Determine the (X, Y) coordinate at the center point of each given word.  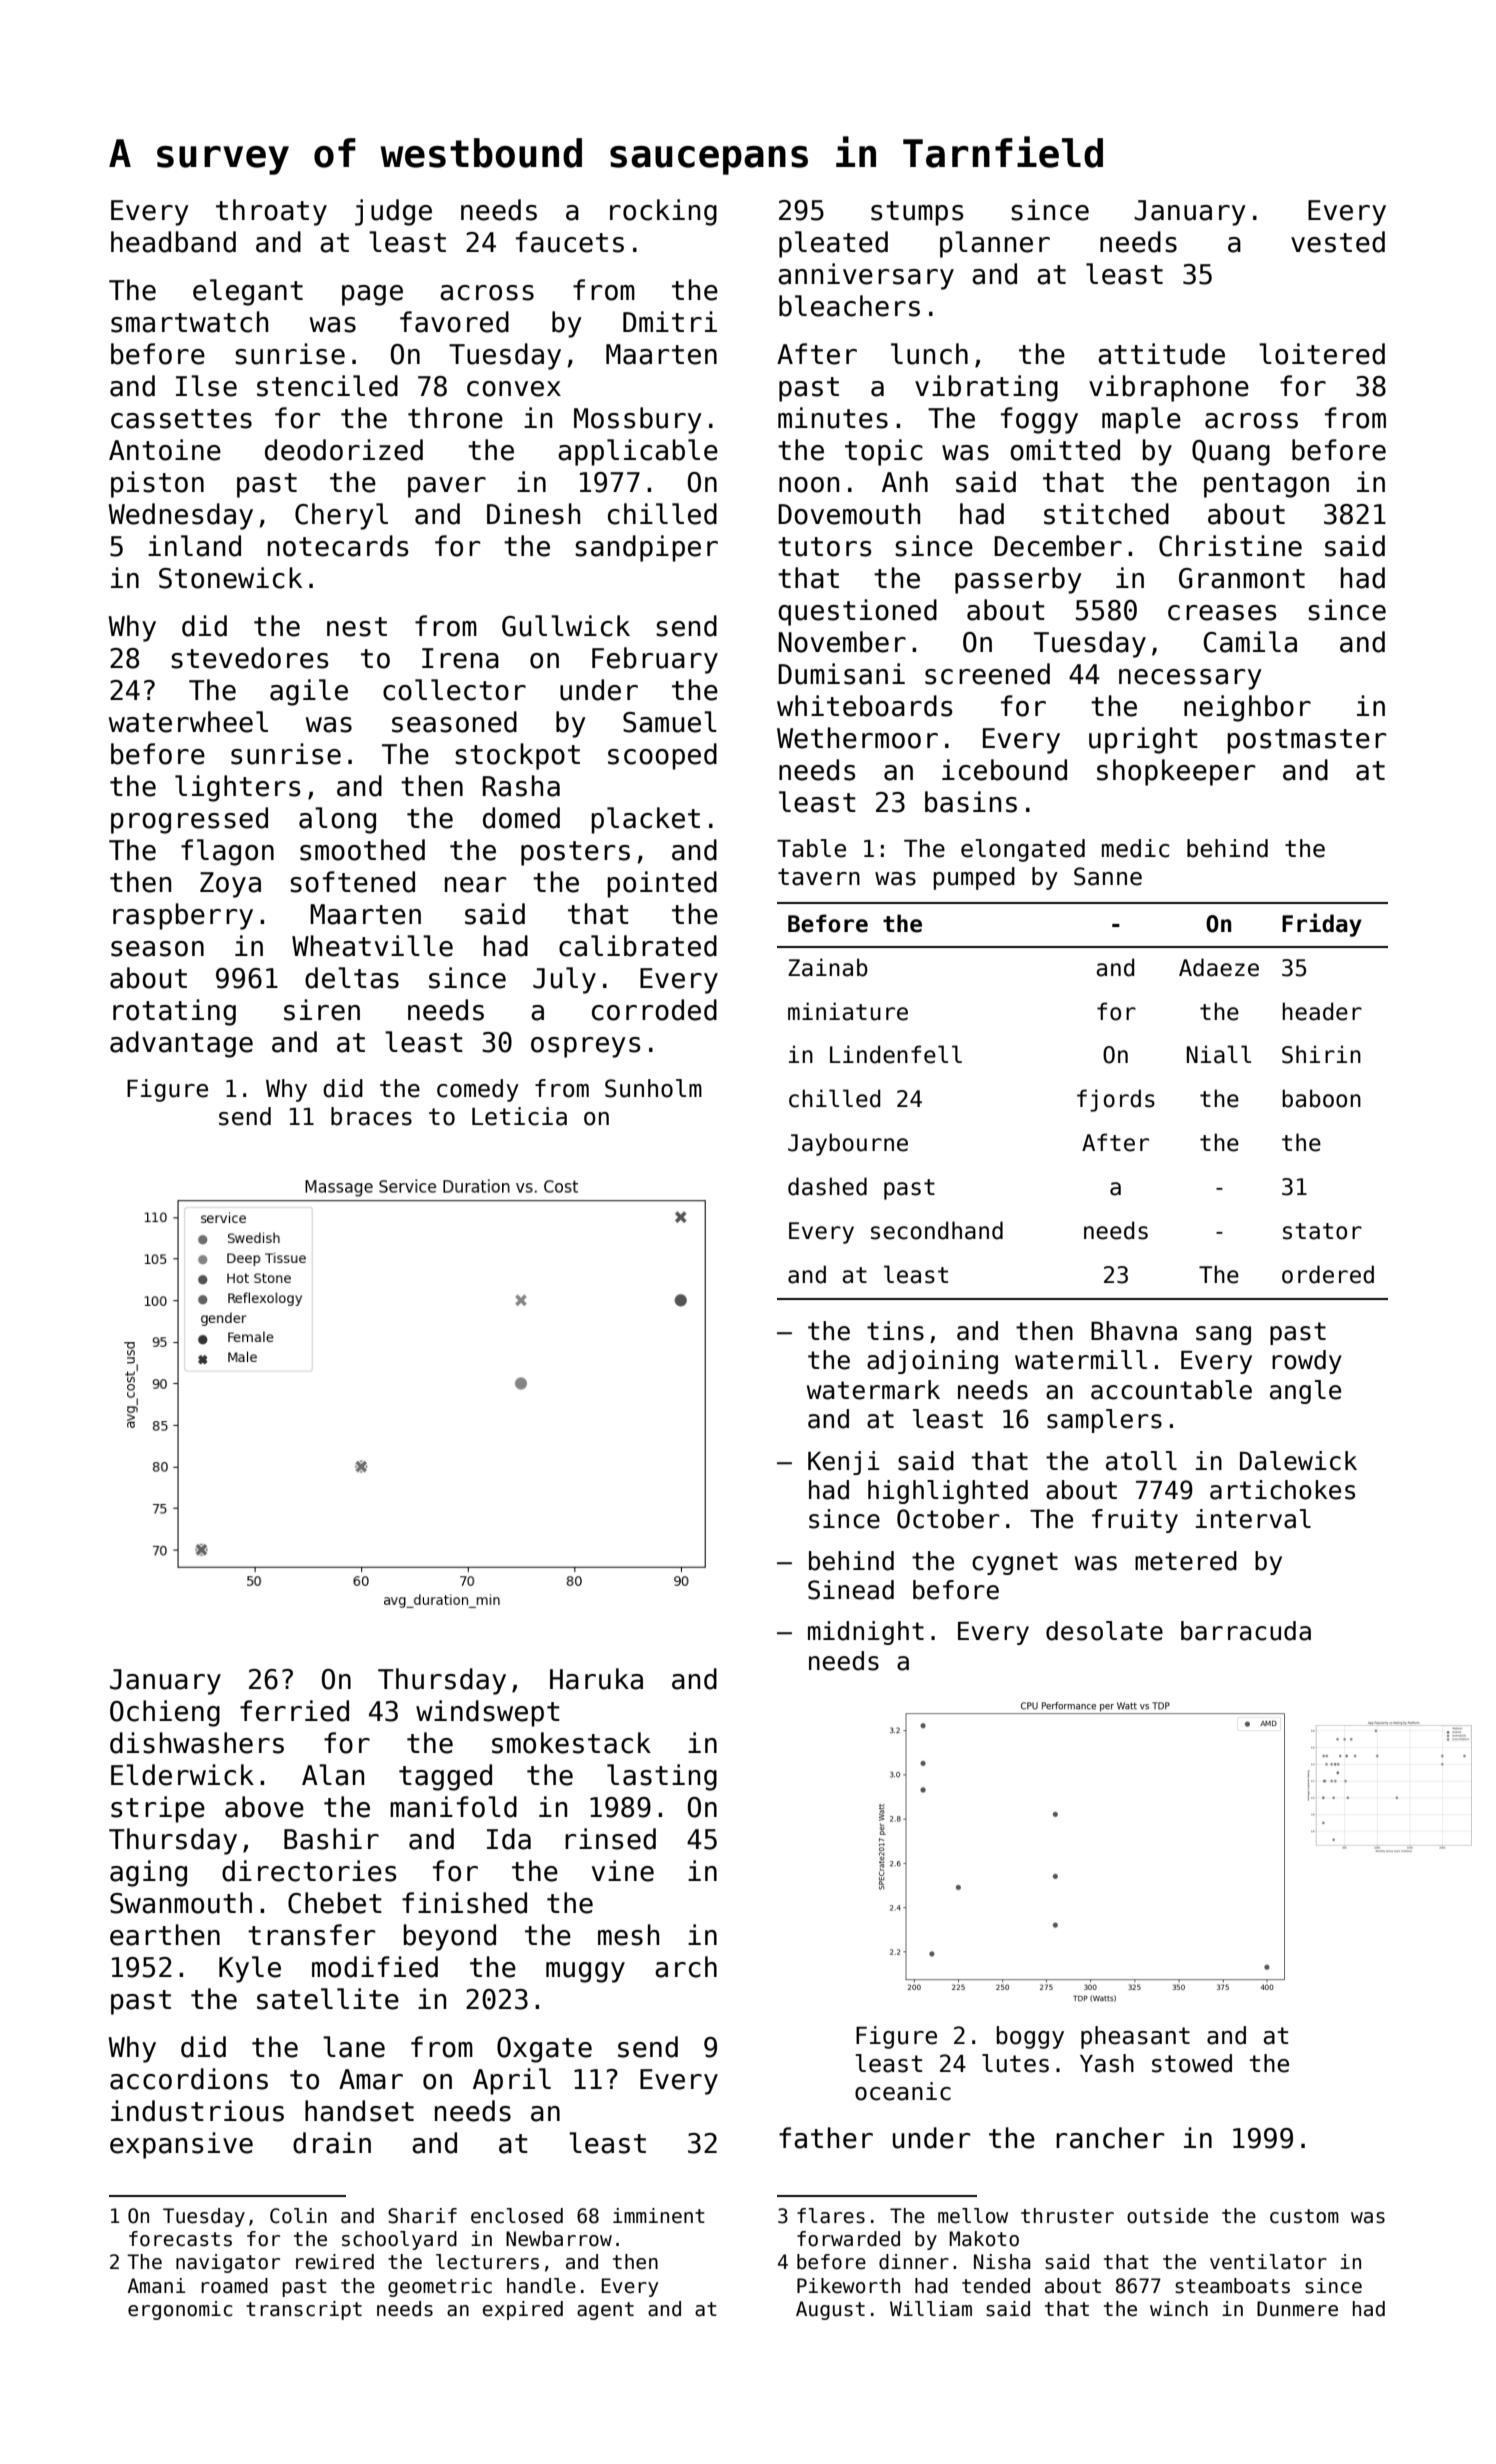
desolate (1104, 1631)
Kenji (844, 1463)
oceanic (903, 2091)
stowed (1192, 2063)
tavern (819, 877)
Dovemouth (849, 514)
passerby (1018, 580)
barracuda (1246, 1631)
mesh (628, 1935)
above (264, 1807)
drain (332, 2143)
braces (371, 1116)
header (1322, 1011)
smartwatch (189, 322)
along (337, 820)
